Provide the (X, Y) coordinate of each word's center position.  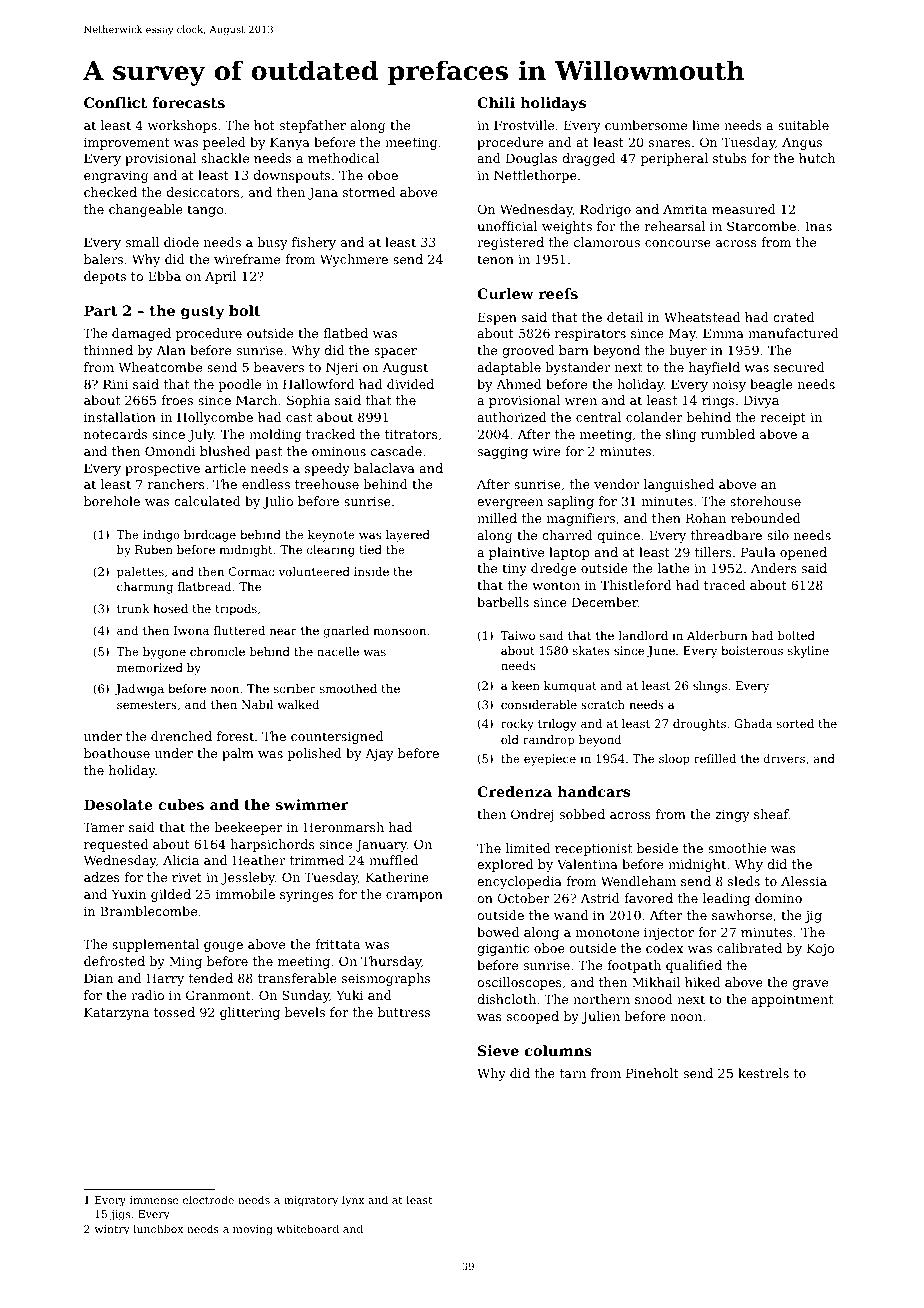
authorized (511, 417)
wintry (112, 1230)
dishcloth (506, 999)
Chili (496, 102)
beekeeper (249, 828)
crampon (414, 897)
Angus (802, 143)
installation (120, 417)
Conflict (115, 102)
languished (679, 485)
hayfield (714, 368)
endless (266, 484)
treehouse (327, 484)
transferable (297, 978)
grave (810, 985)
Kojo (820, 949)
